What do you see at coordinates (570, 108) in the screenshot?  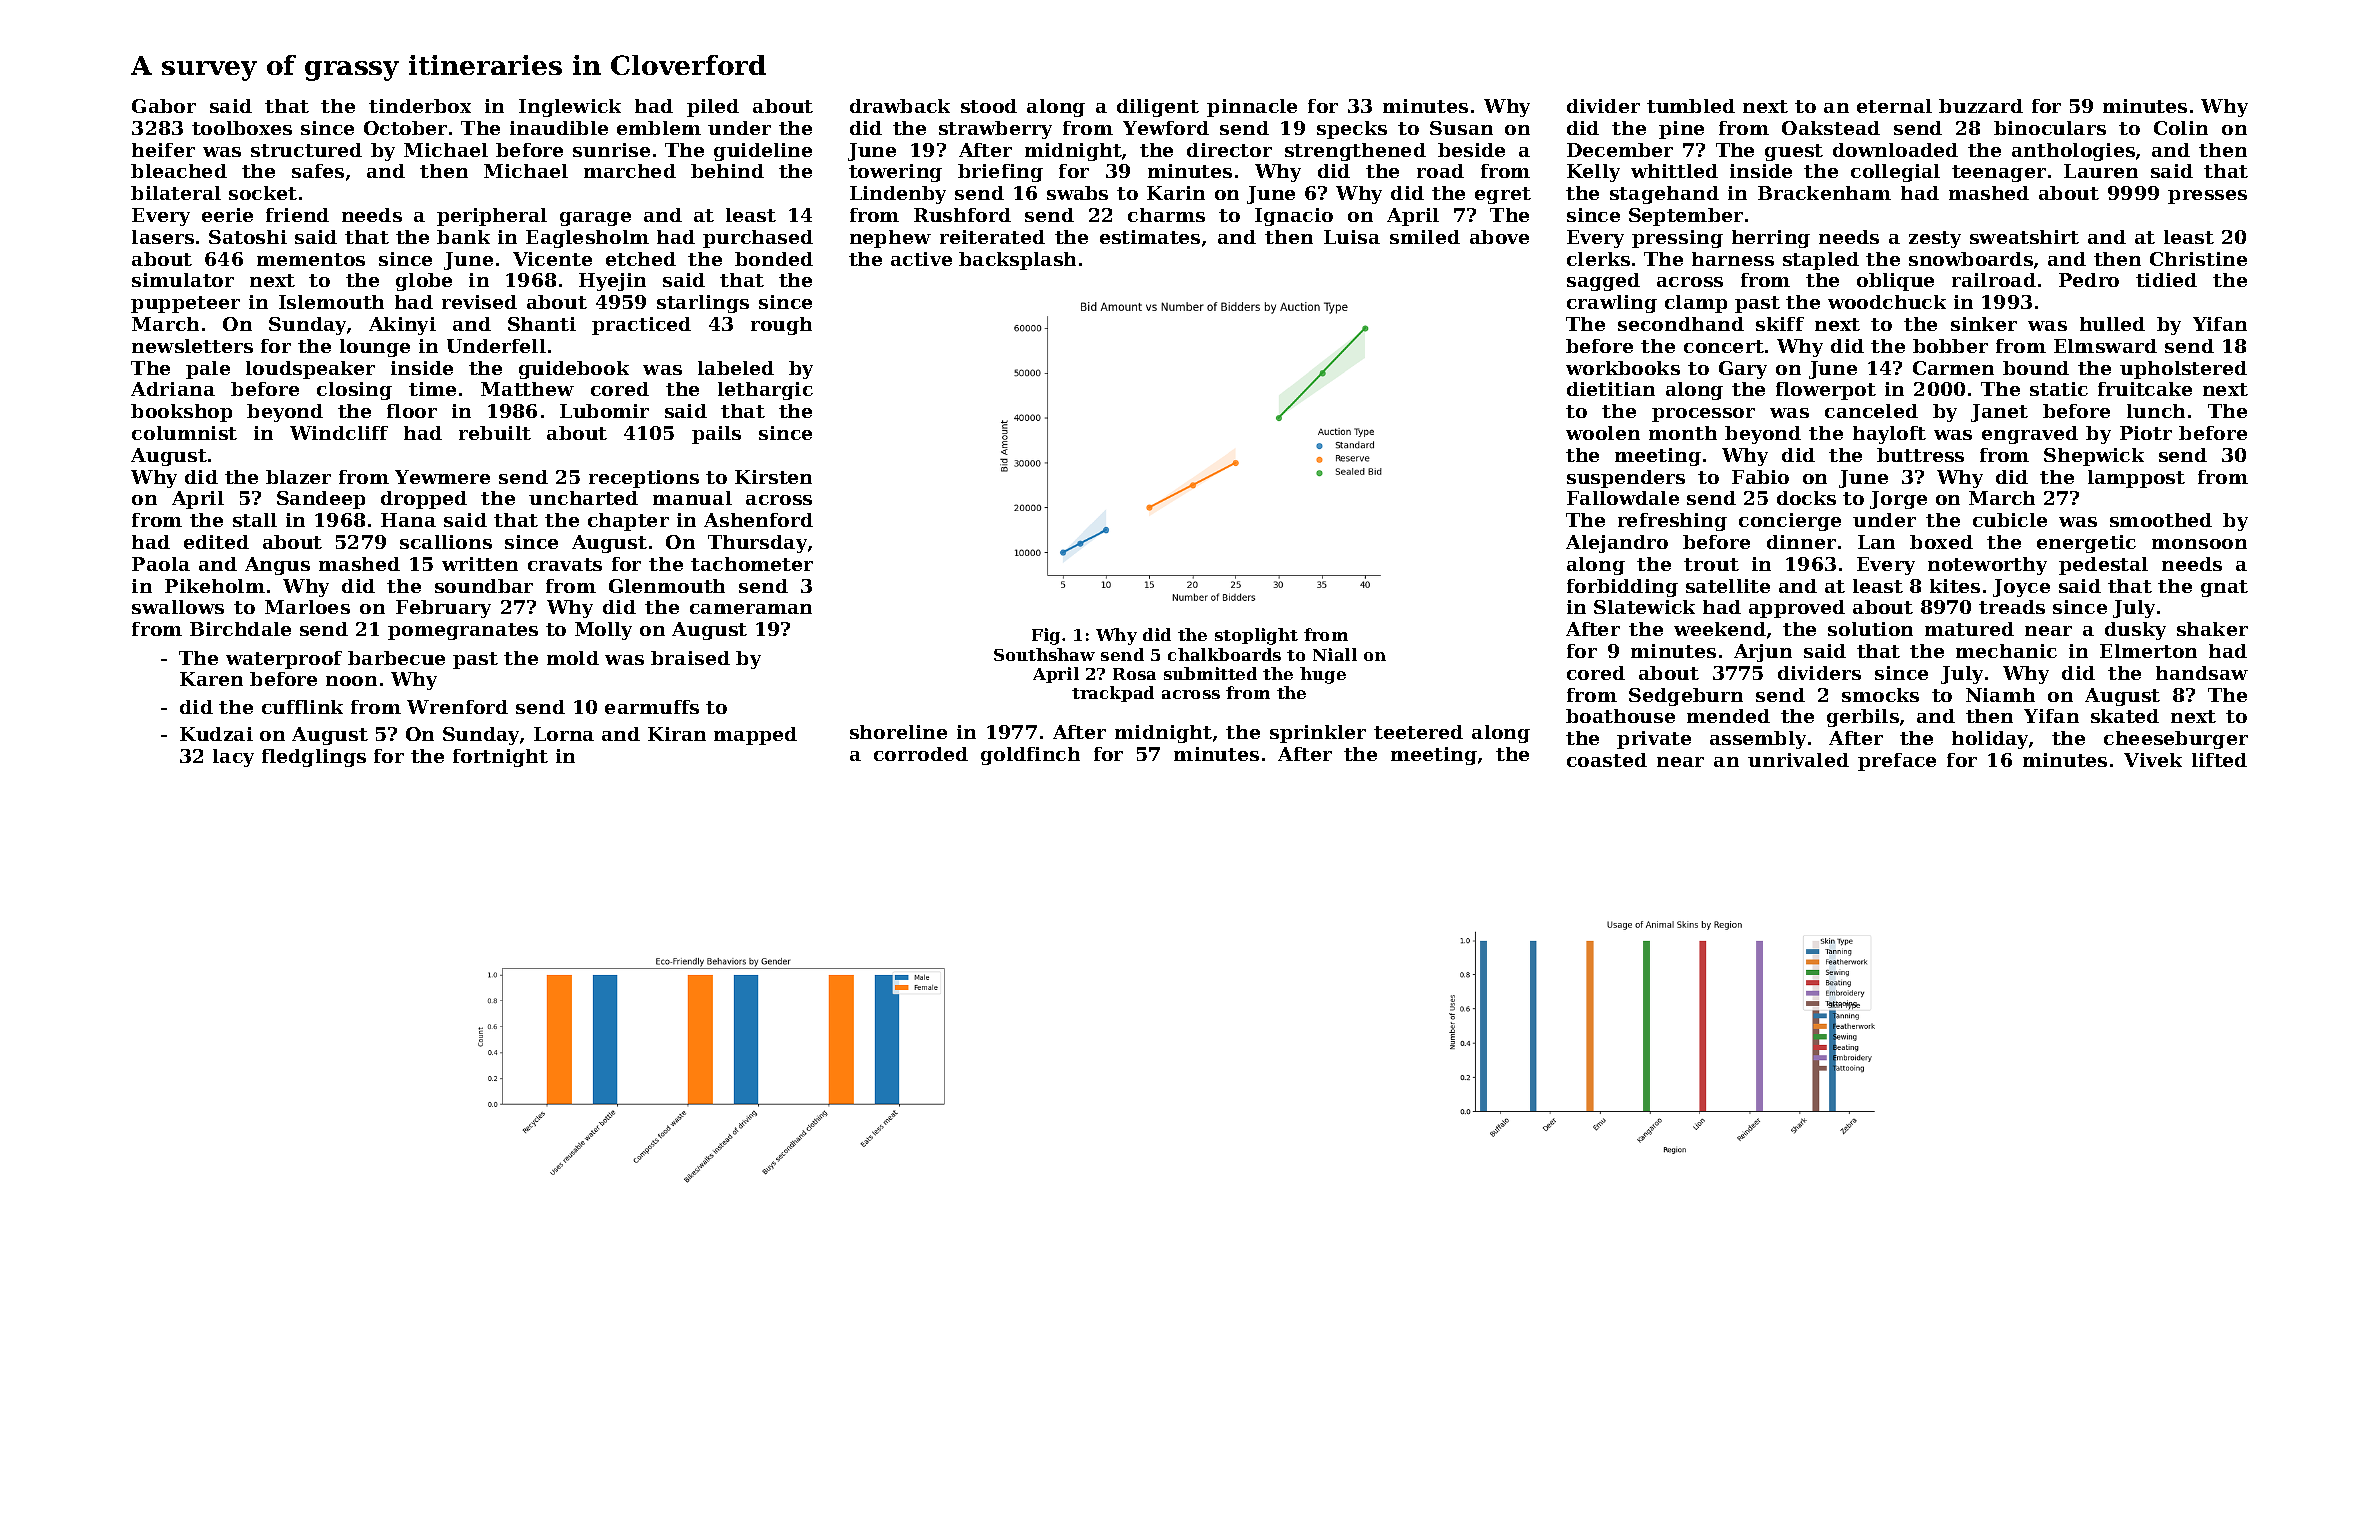 I see `Inglewick` at bounding box center [570, 108].
